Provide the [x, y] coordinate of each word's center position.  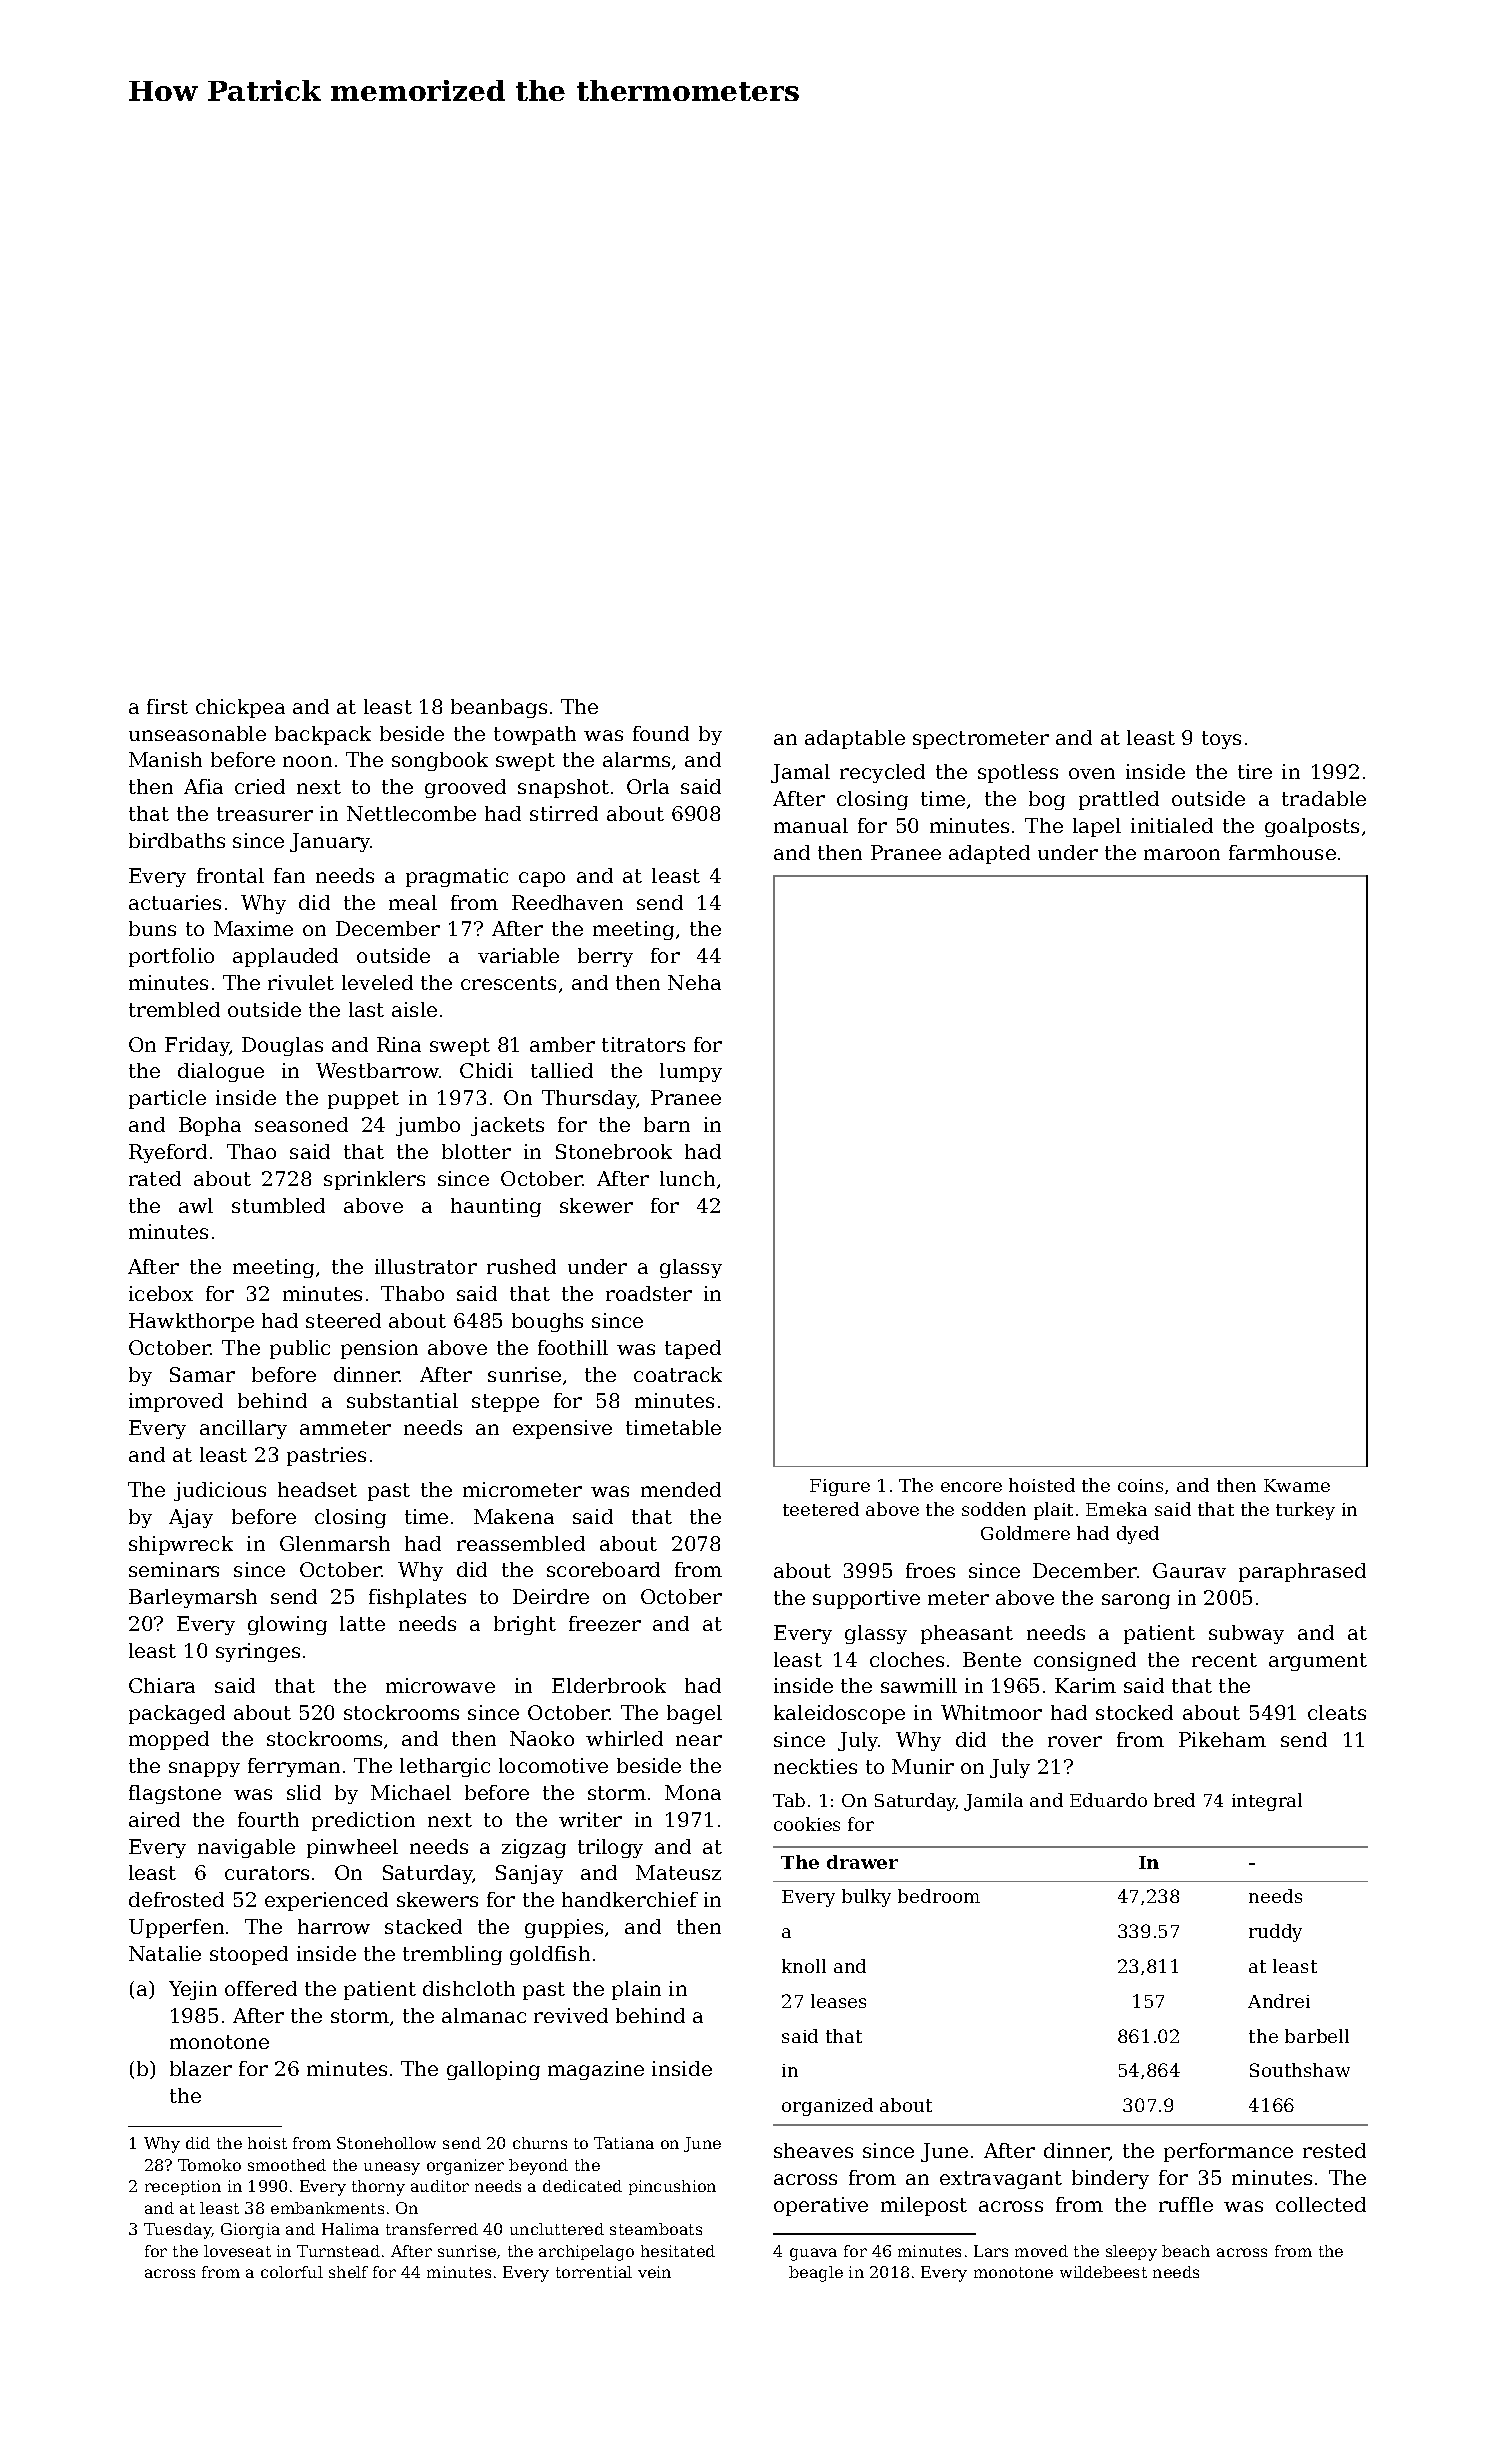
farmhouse [1282, 852]
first [167, 706]
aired [154, 1819]
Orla [648, 786]
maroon [1182, 854]
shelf [348, 2272]
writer [590, 1819]
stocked [1134, 1712]
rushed [521, 1266]
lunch [687, 1178]
